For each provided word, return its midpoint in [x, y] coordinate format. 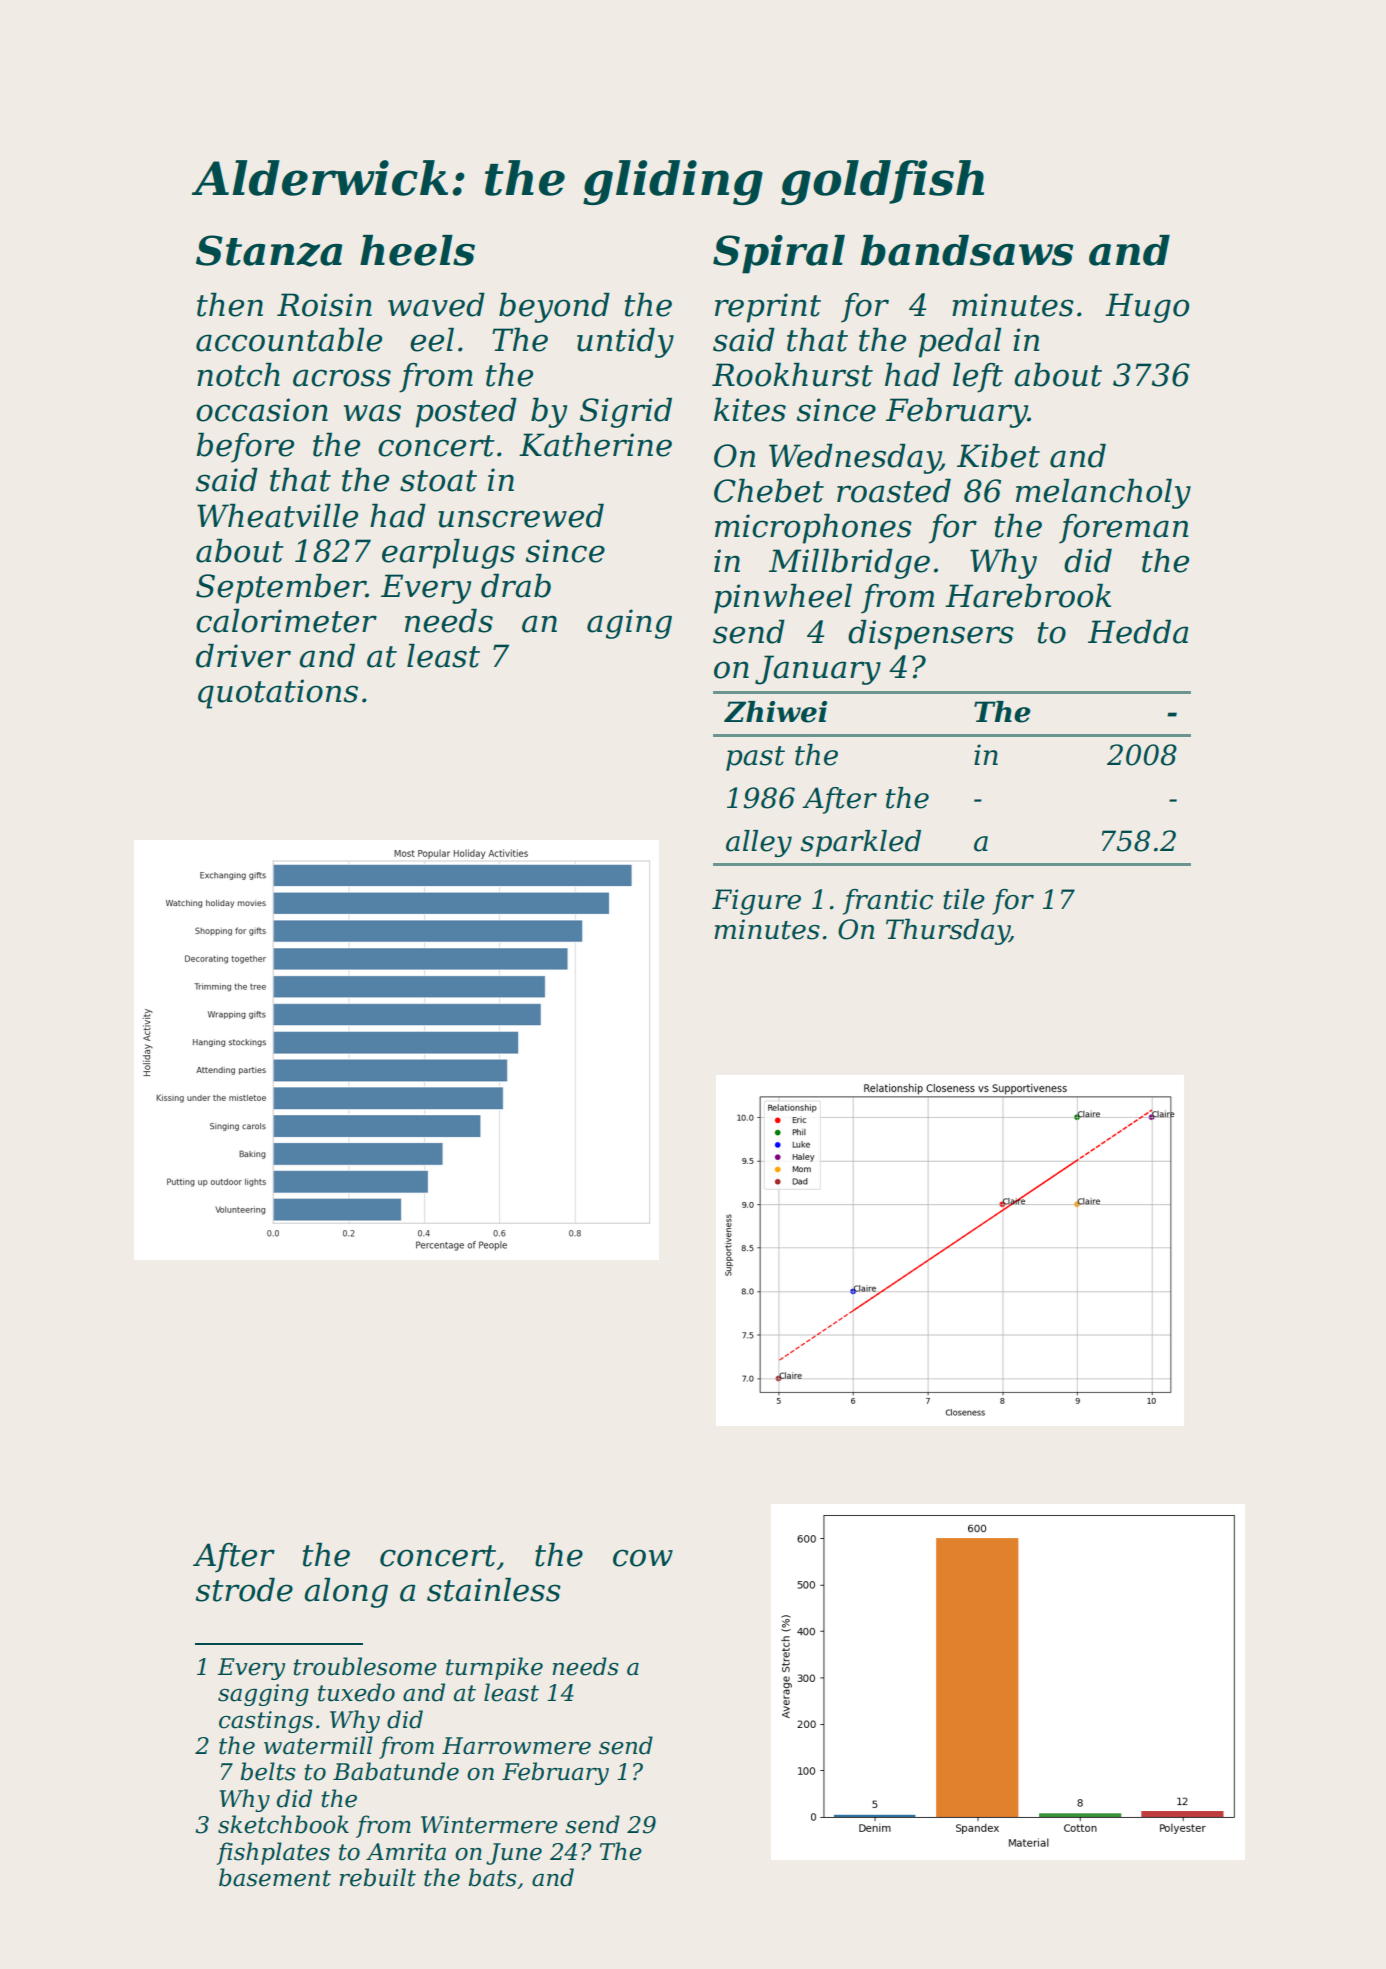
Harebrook [1028, 595]
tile [964, 899]
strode [244, 1589]
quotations [278, 694]
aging [629, 624]
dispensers [931, 634]
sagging [263, 1695]
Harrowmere [516, 1746]
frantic [888, 902]
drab [516, 585]
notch [238, 374]
